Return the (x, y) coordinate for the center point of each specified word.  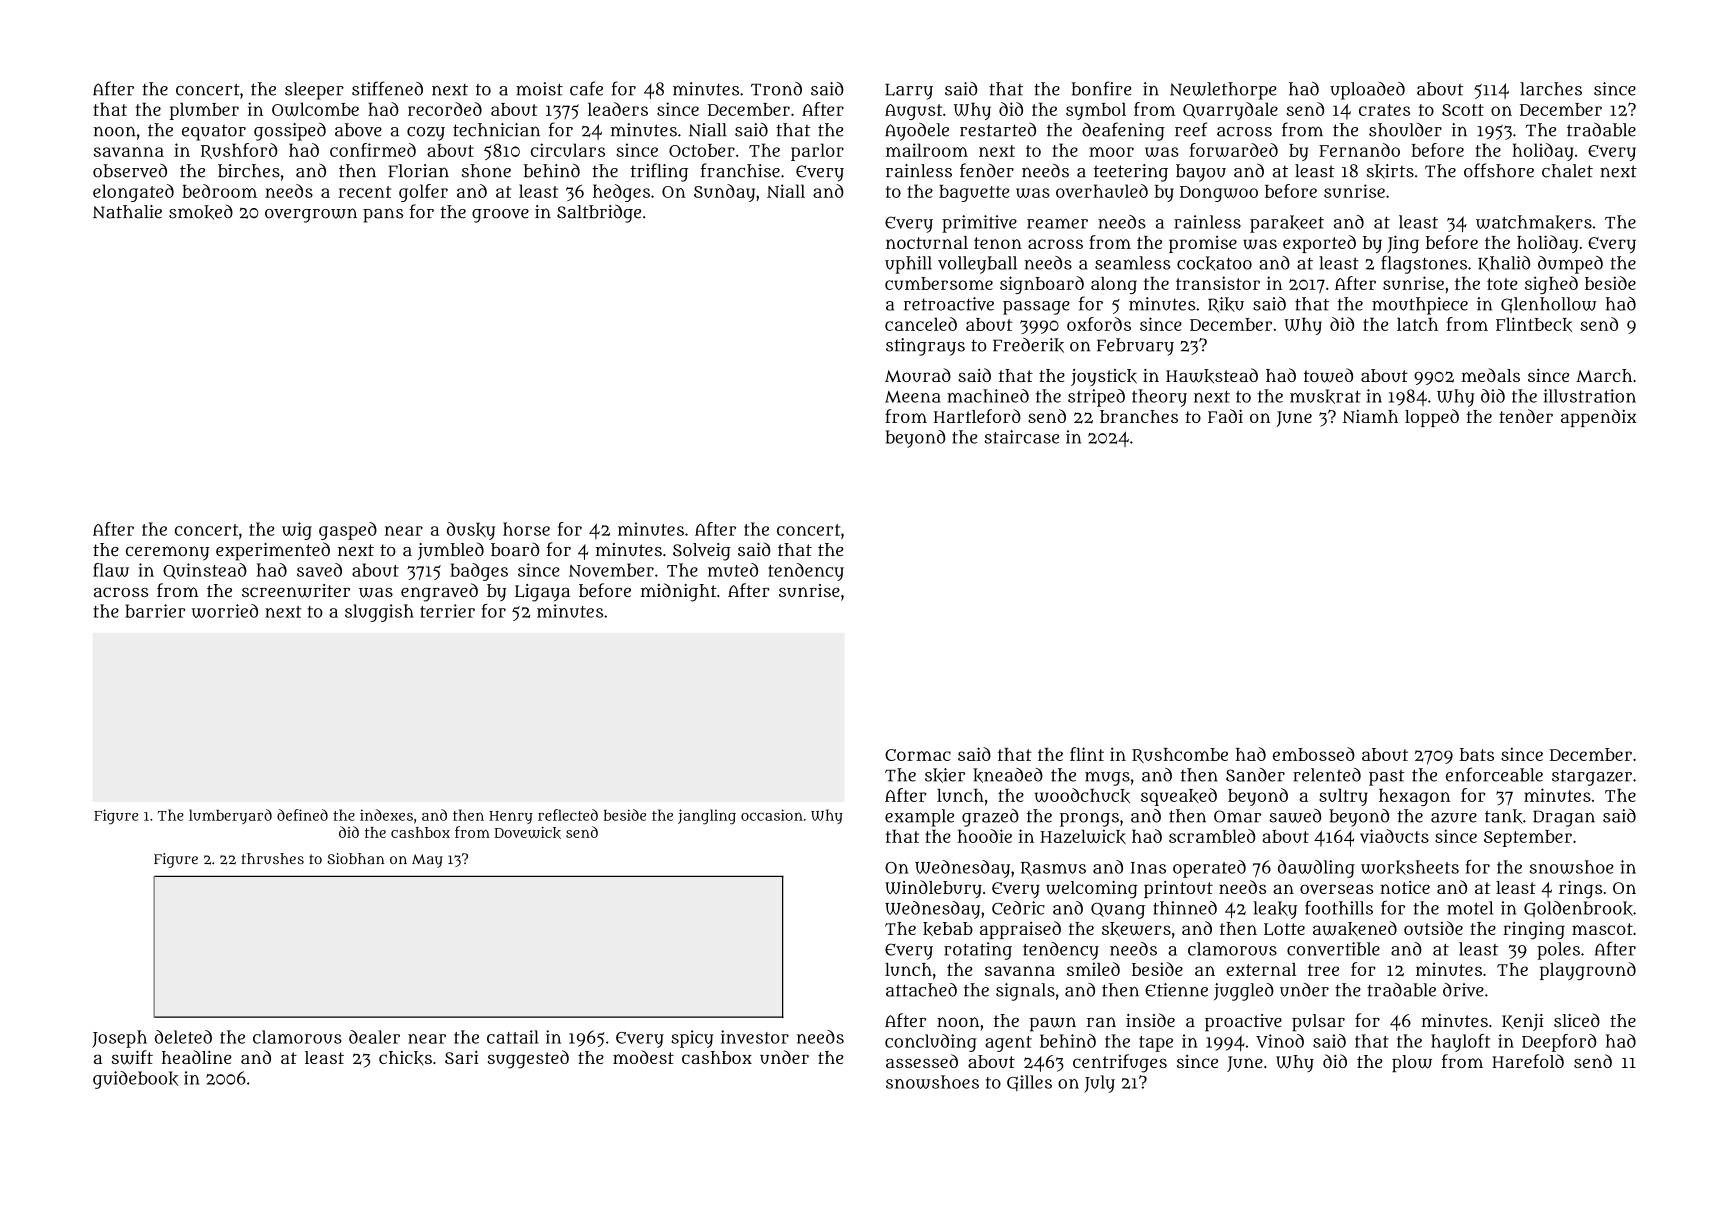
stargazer (1592, 778)
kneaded (1008, 775)
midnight (679, 592)
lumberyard (230, 816)
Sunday (724, 193)
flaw (111, 570)
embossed (1314, 754)
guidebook (136, 1080)
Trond (776, 89)
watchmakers (1534, 222)
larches (1551, 89)
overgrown (311, 215)
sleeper (314, 91)
